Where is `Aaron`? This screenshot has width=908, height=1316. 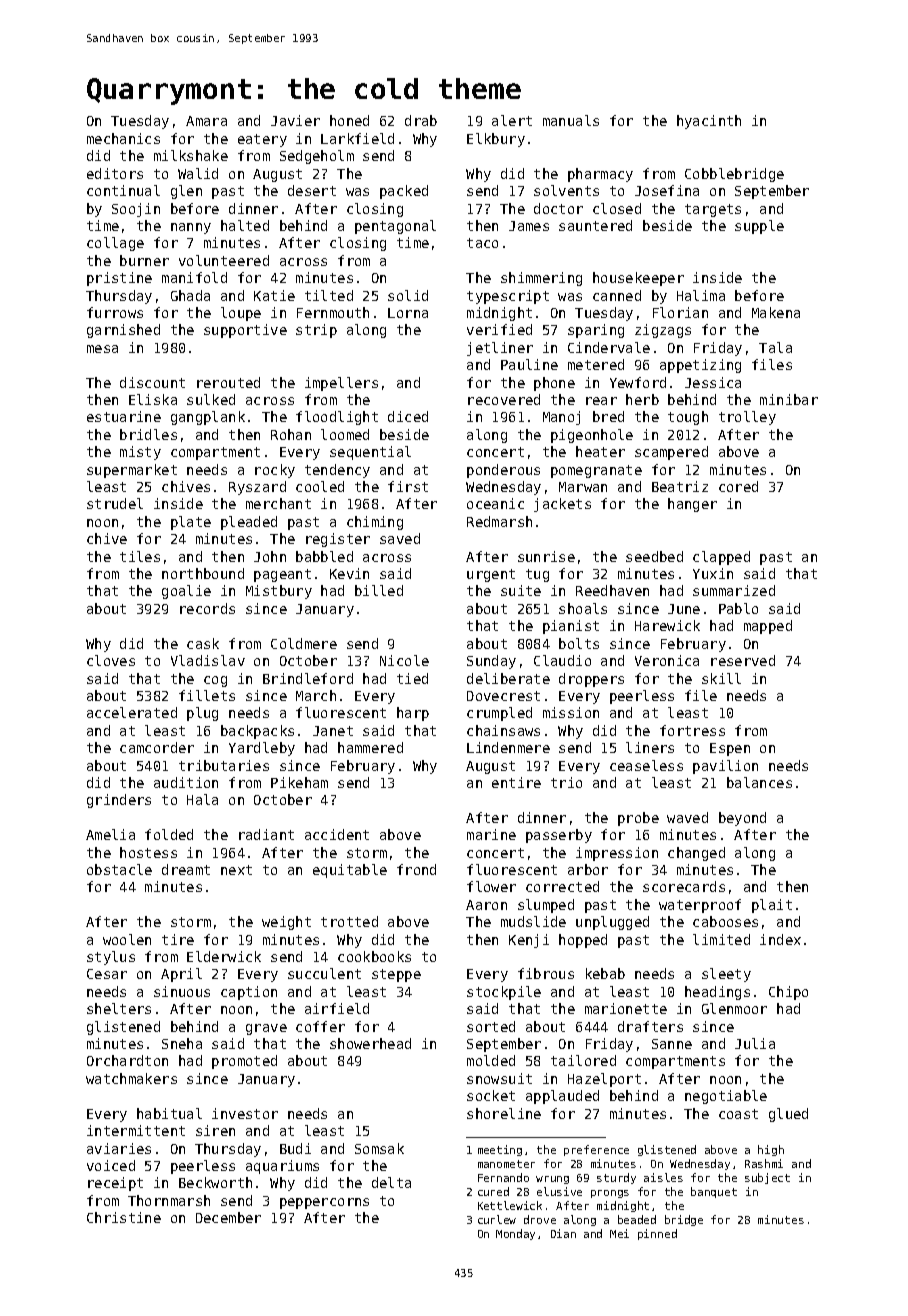
Aaron is located at coordinates (486, 905).
